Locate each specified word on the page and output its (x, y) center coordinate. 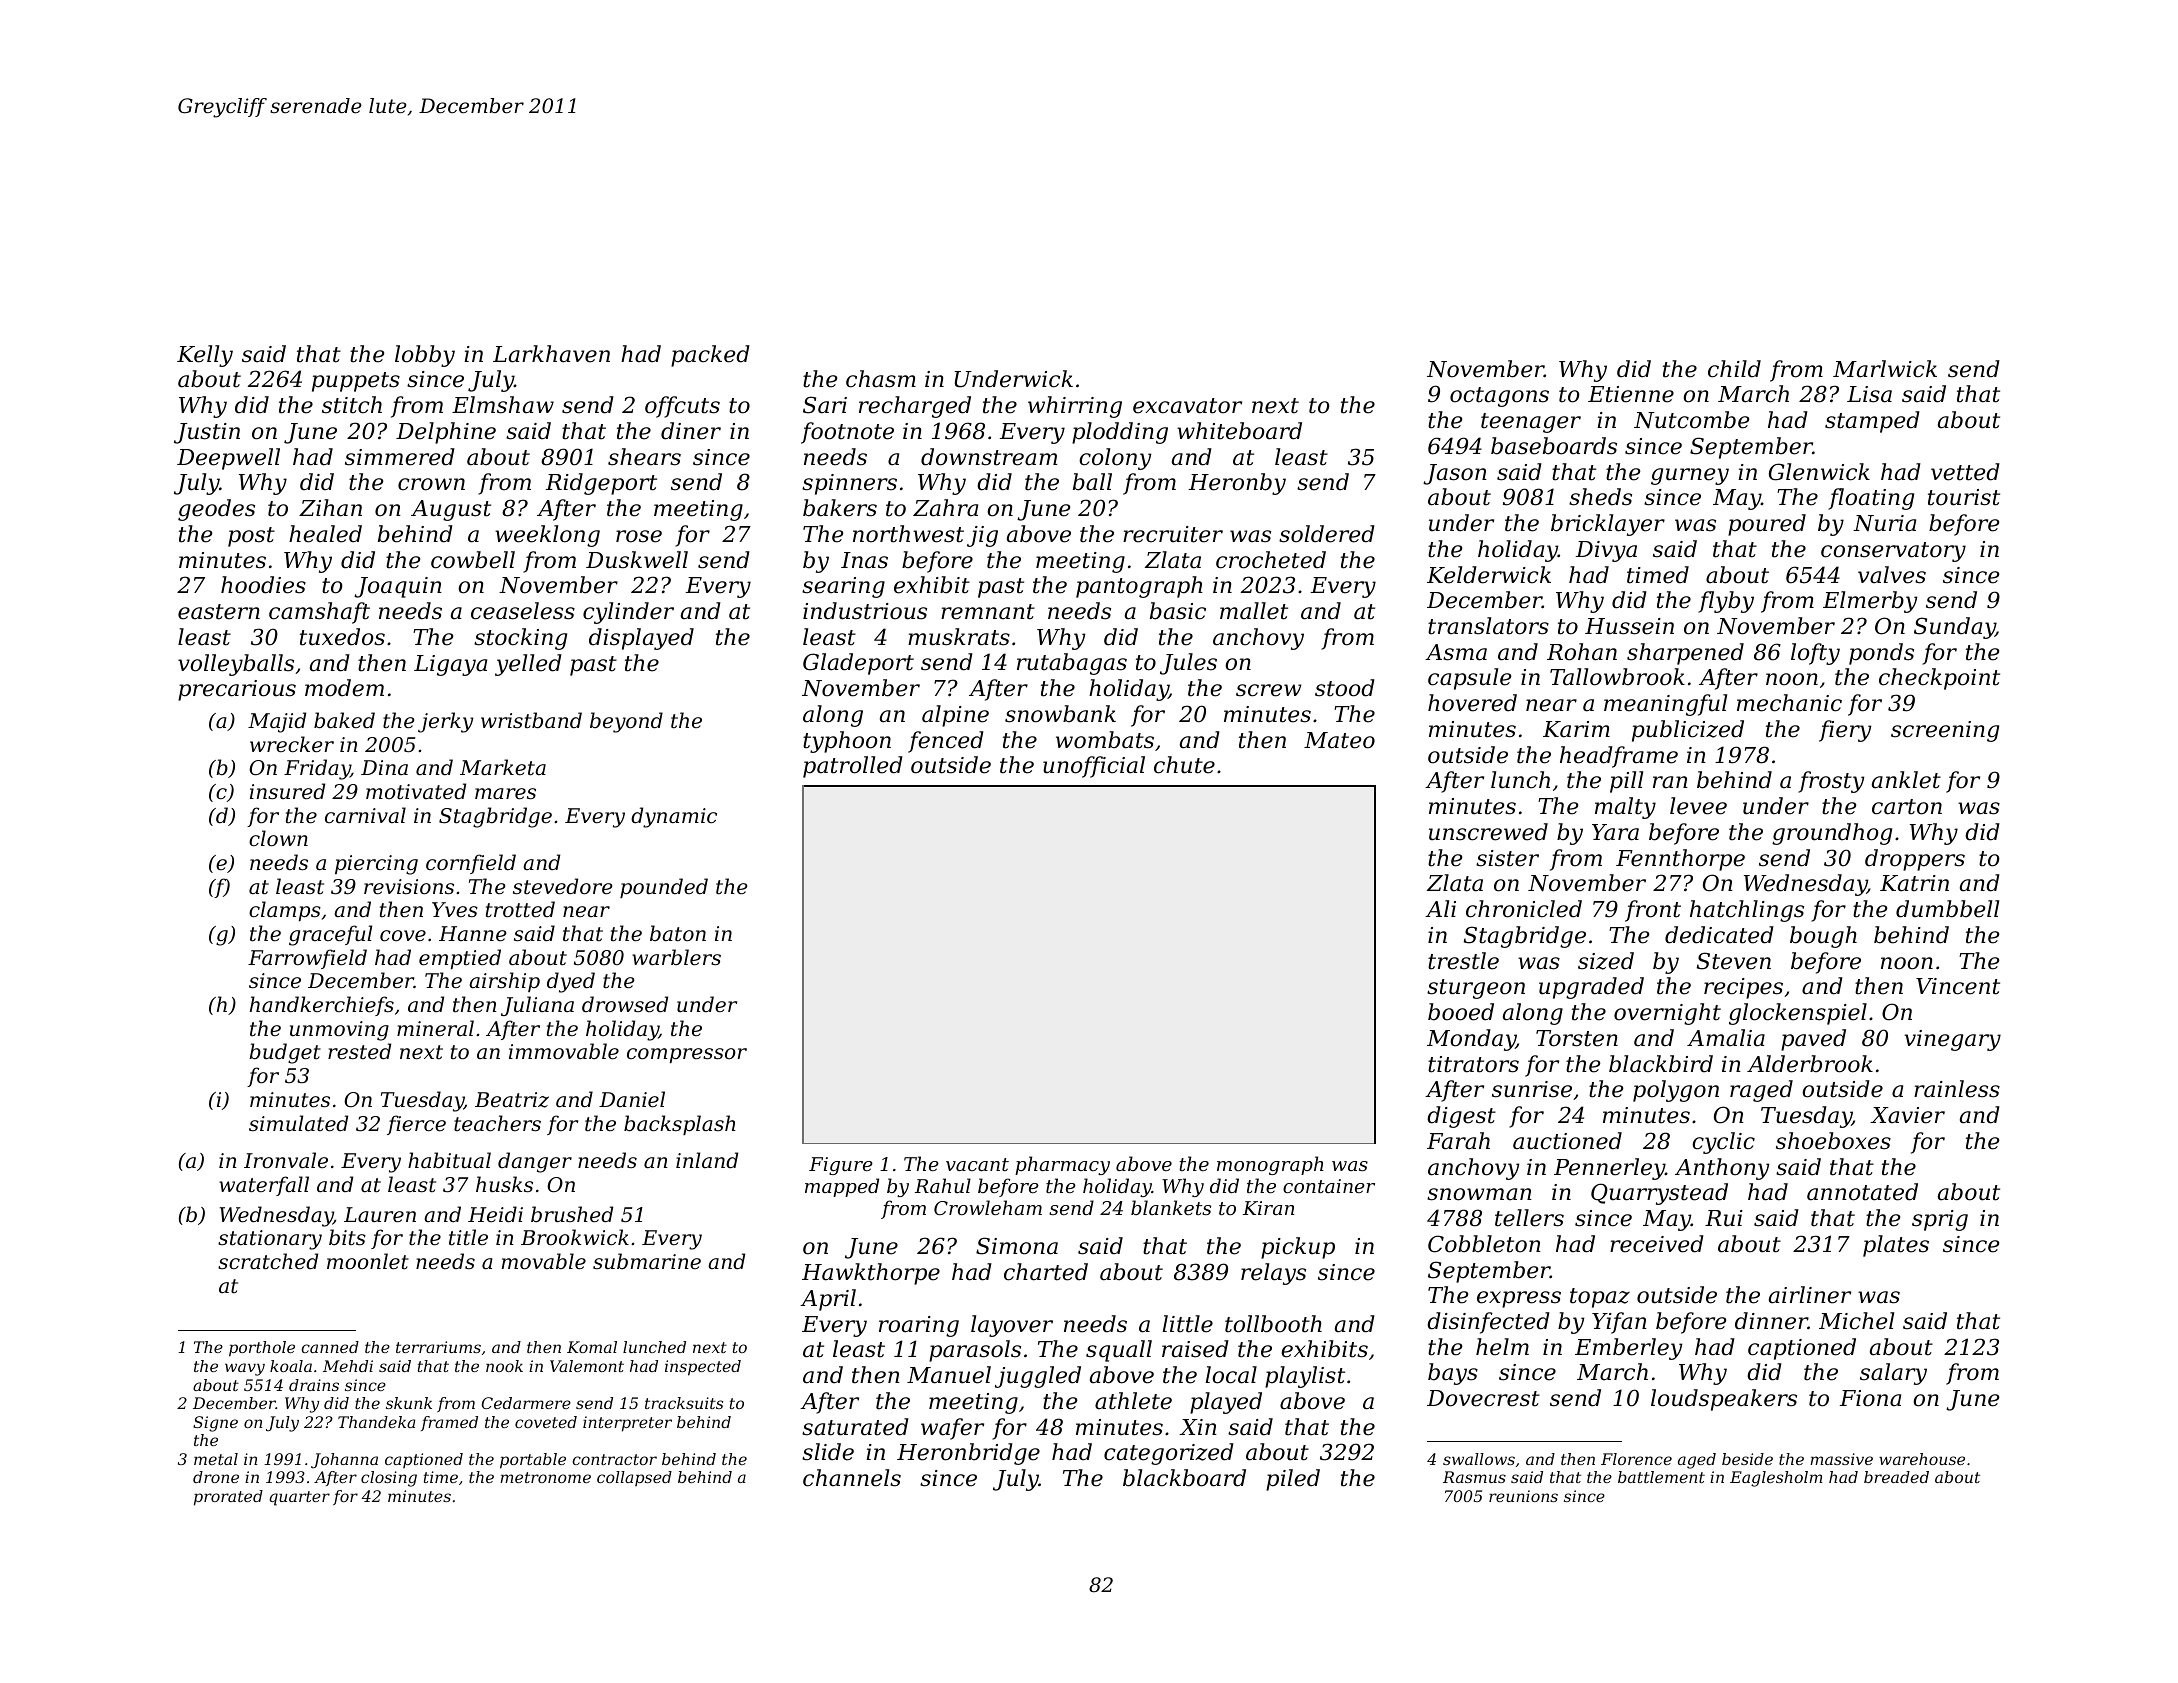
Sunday (1954, 628)
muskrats (959, 637)
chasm (881, 379)
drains (314, 1385)
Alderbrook (1810, 1064)
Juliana (537, 1006)
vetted (1965, 472)
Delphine (446, 433)
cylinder (628, 613)
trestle (1463, 961)
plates (1896, 1246)
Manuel (949, 1375)
